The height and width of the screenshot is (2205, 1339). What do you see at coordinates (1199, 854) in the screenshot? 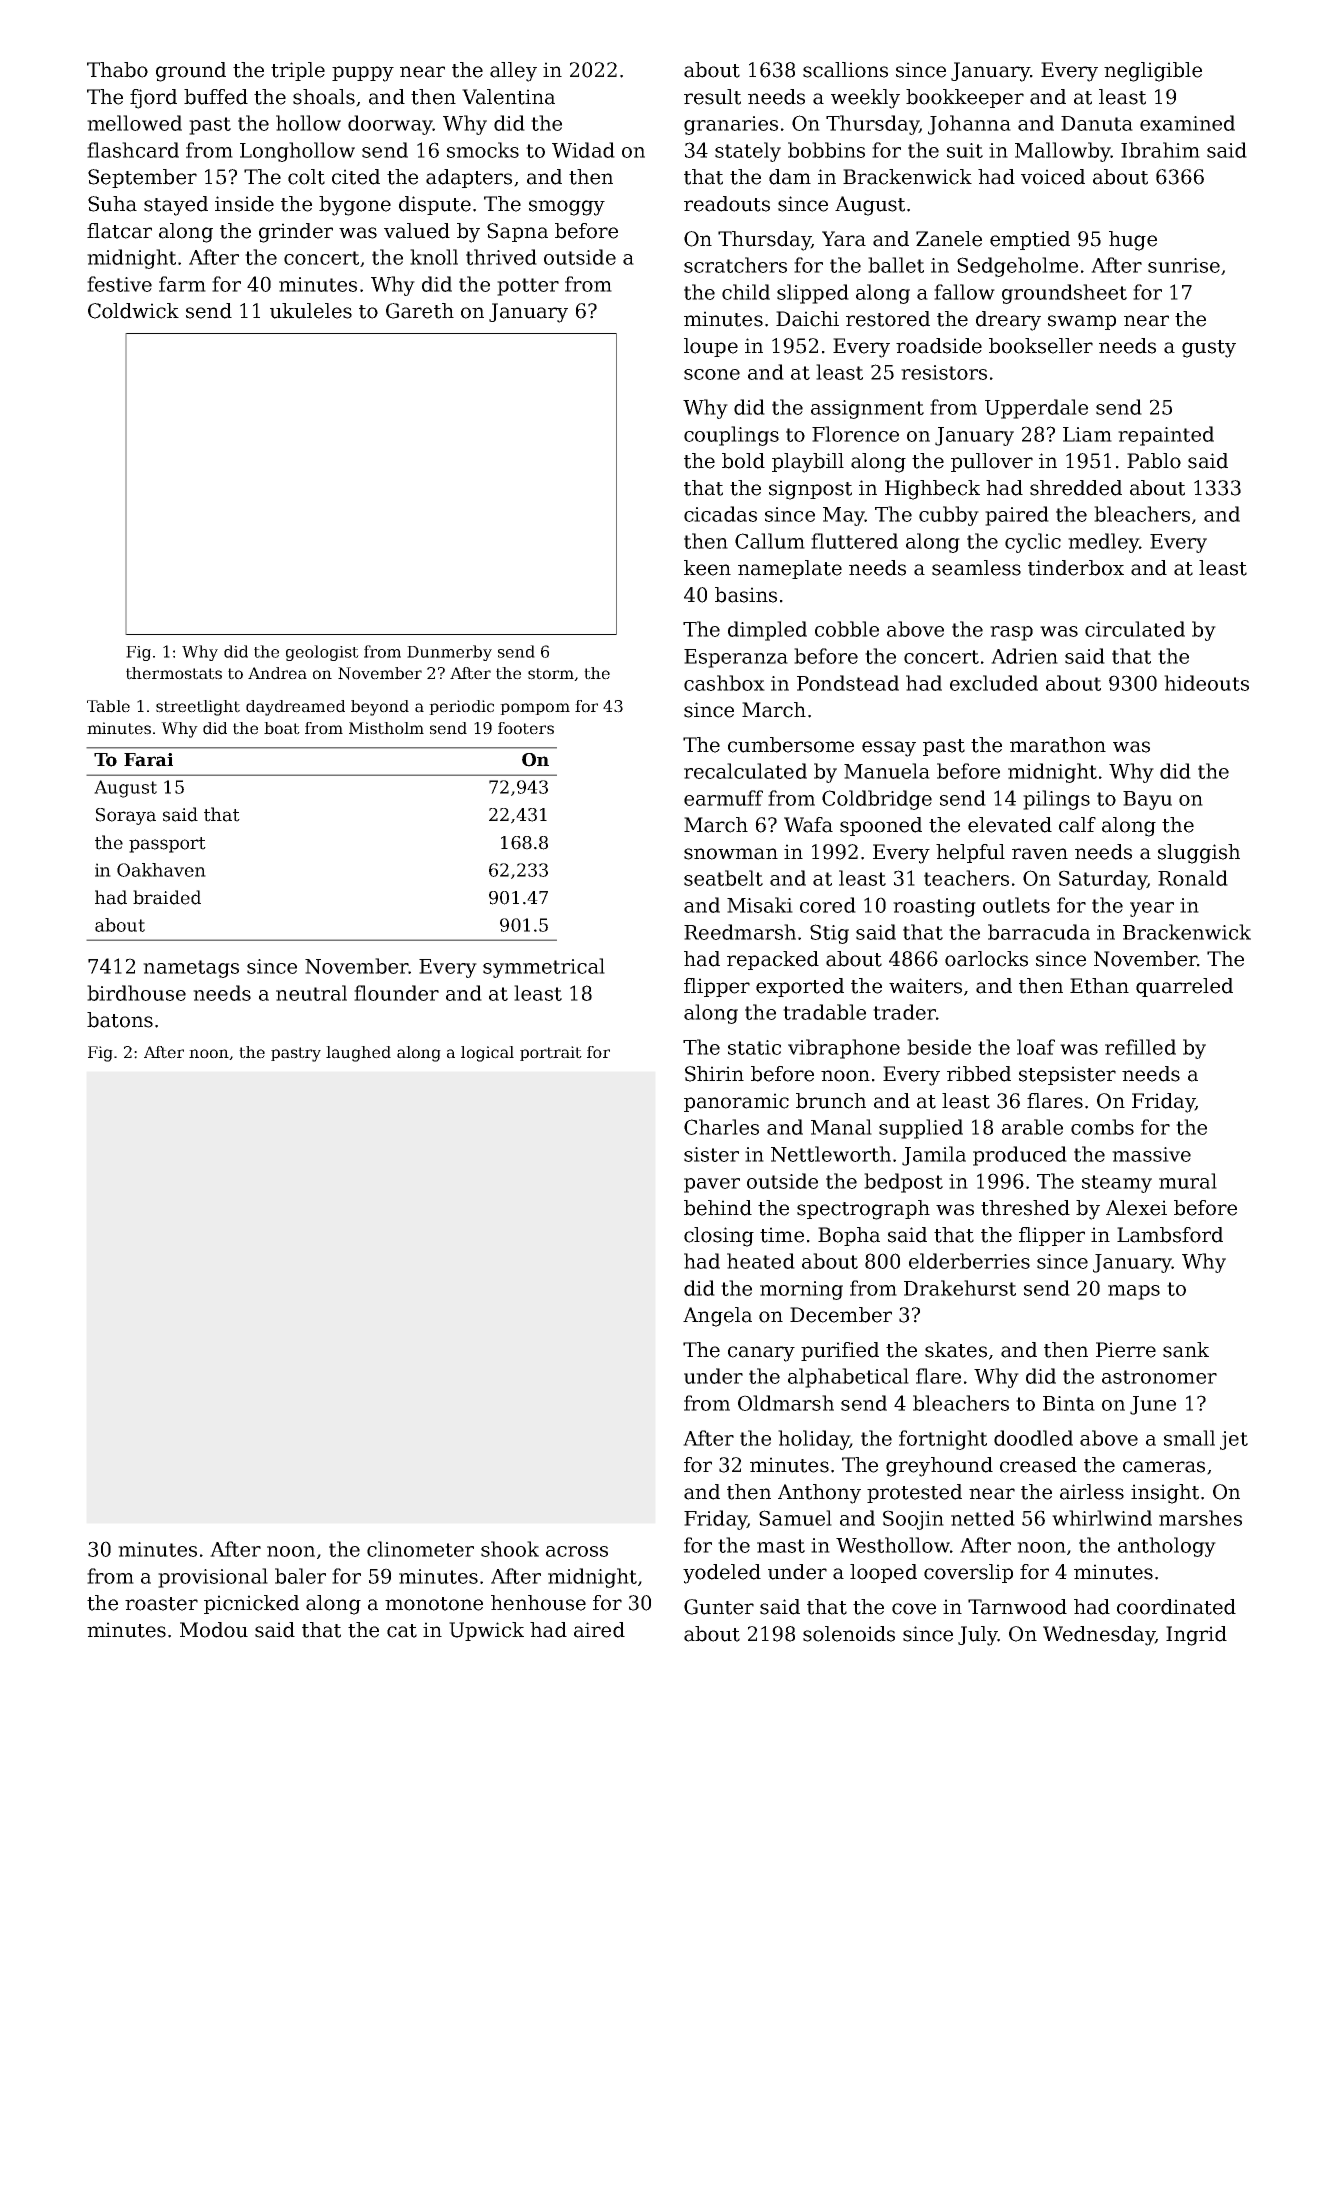
I see `sluggish` at bounding box center [1199, 854].
